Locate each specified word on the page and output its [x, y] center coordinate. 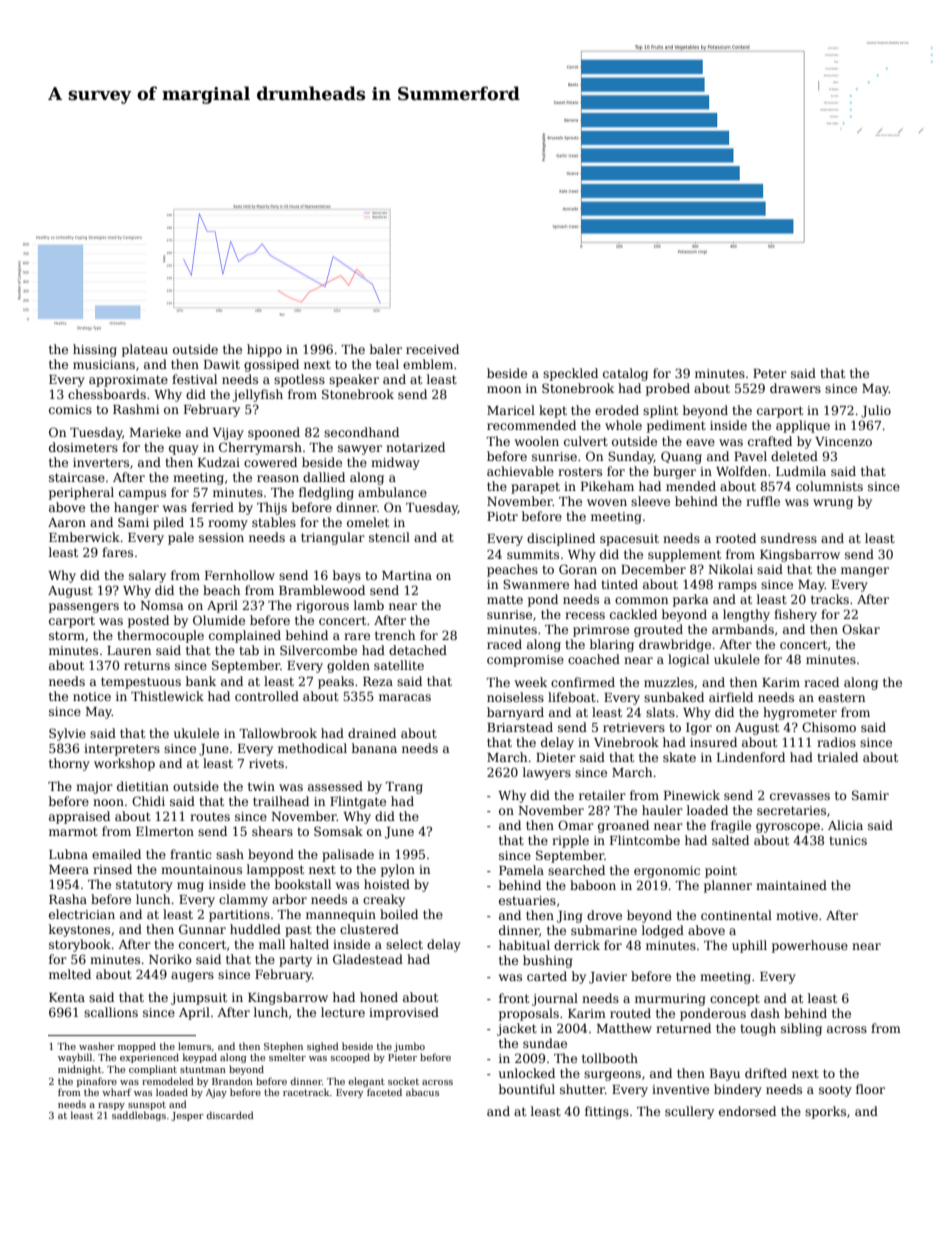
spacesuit [629, 540]
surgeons [612, 1076]
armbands [743, 629]
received [432, 349]
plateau [145, 350]
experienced [149, 1058]
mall [272, 944]
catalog [625, 374]
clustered [369, 929]
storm [67, 635]
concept [735, 1000]
